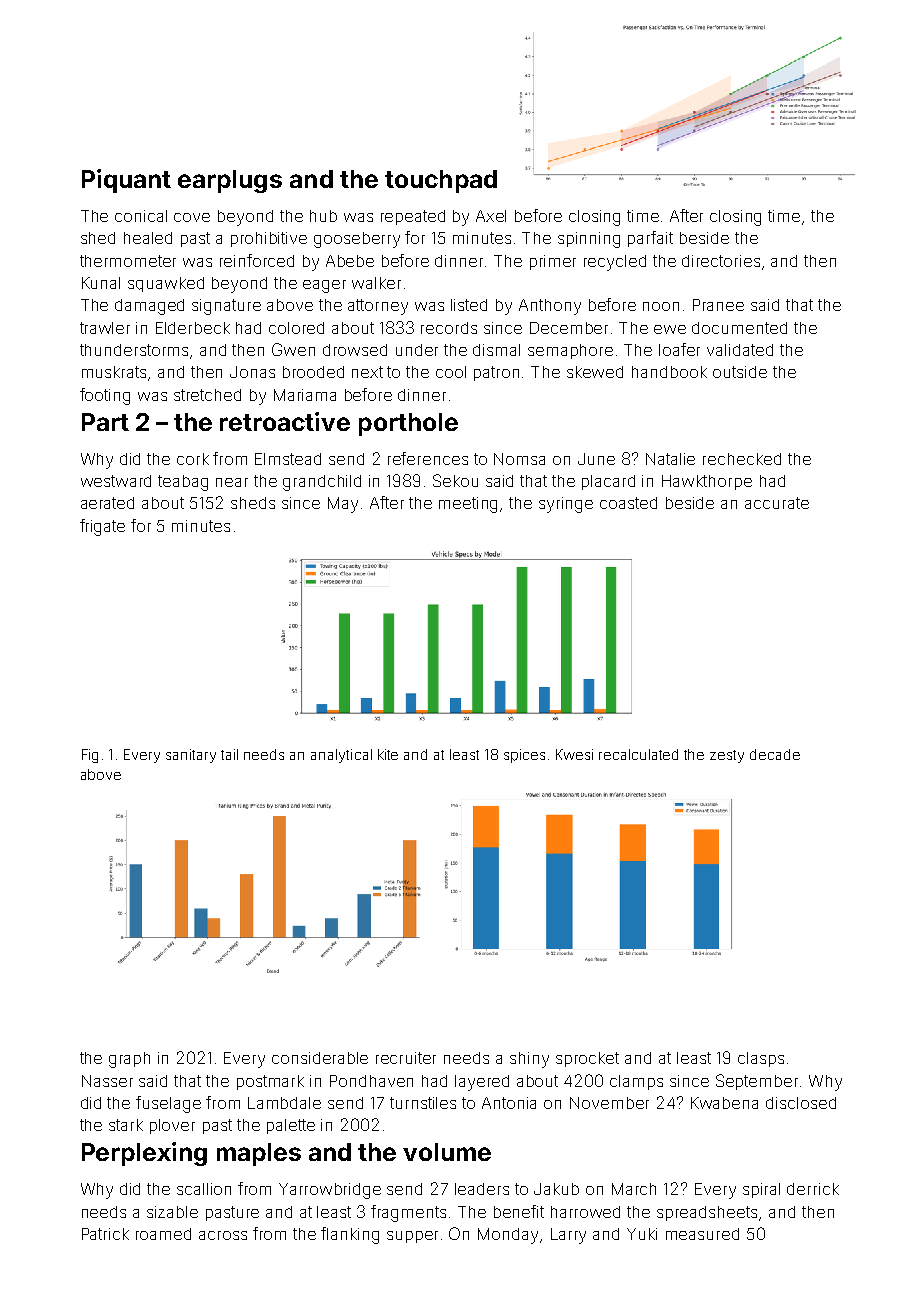 This page has height=1311, width=924. Describe the element at coordinates (129, 1060) in the page. I see `graph` at that location.
